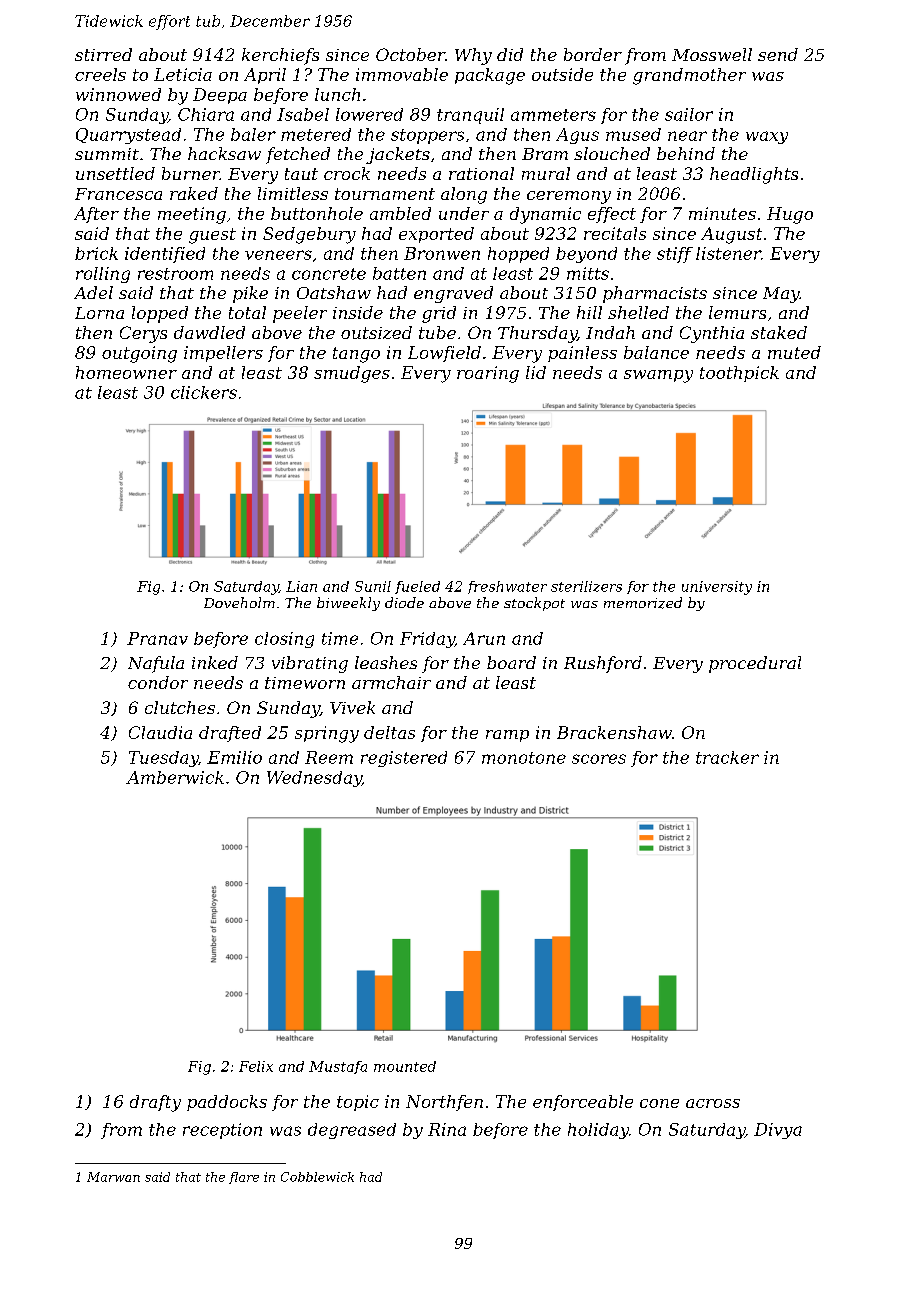  Describe the element at coordinates (347, 173) in the screenshot. I see `crock` at that location.
